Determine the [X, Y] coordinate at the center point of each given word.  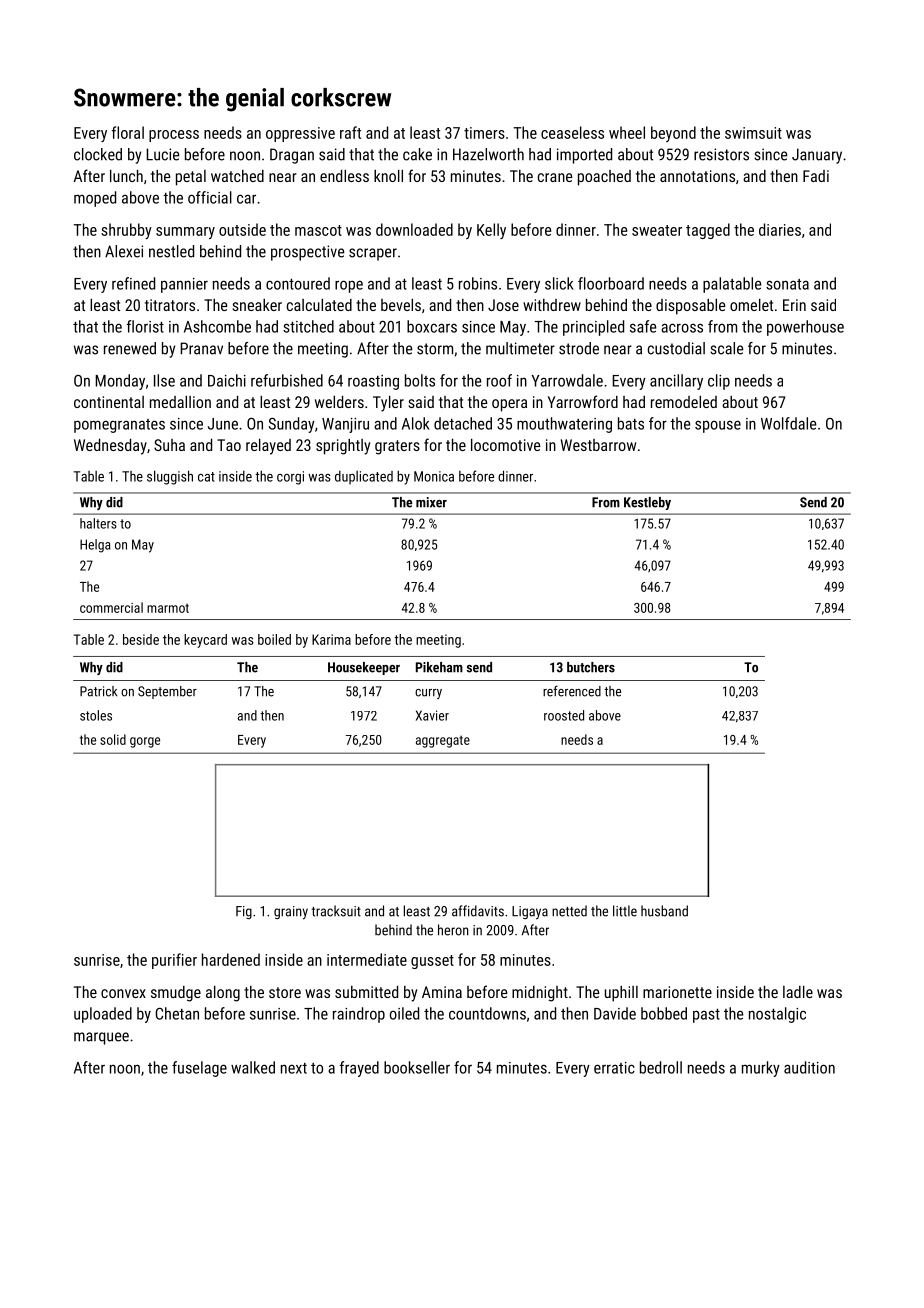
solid [113, 739]
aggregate [443, 741]
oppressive [300, 134]
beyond [673, 134]
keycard [205, 641]
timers [484, 133]
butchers [591, 667]
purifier [174, 961]
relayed [268, 447]
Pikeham [439, 667]
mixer [431, 502]
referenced [572, 691]
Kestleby [647, 503]
